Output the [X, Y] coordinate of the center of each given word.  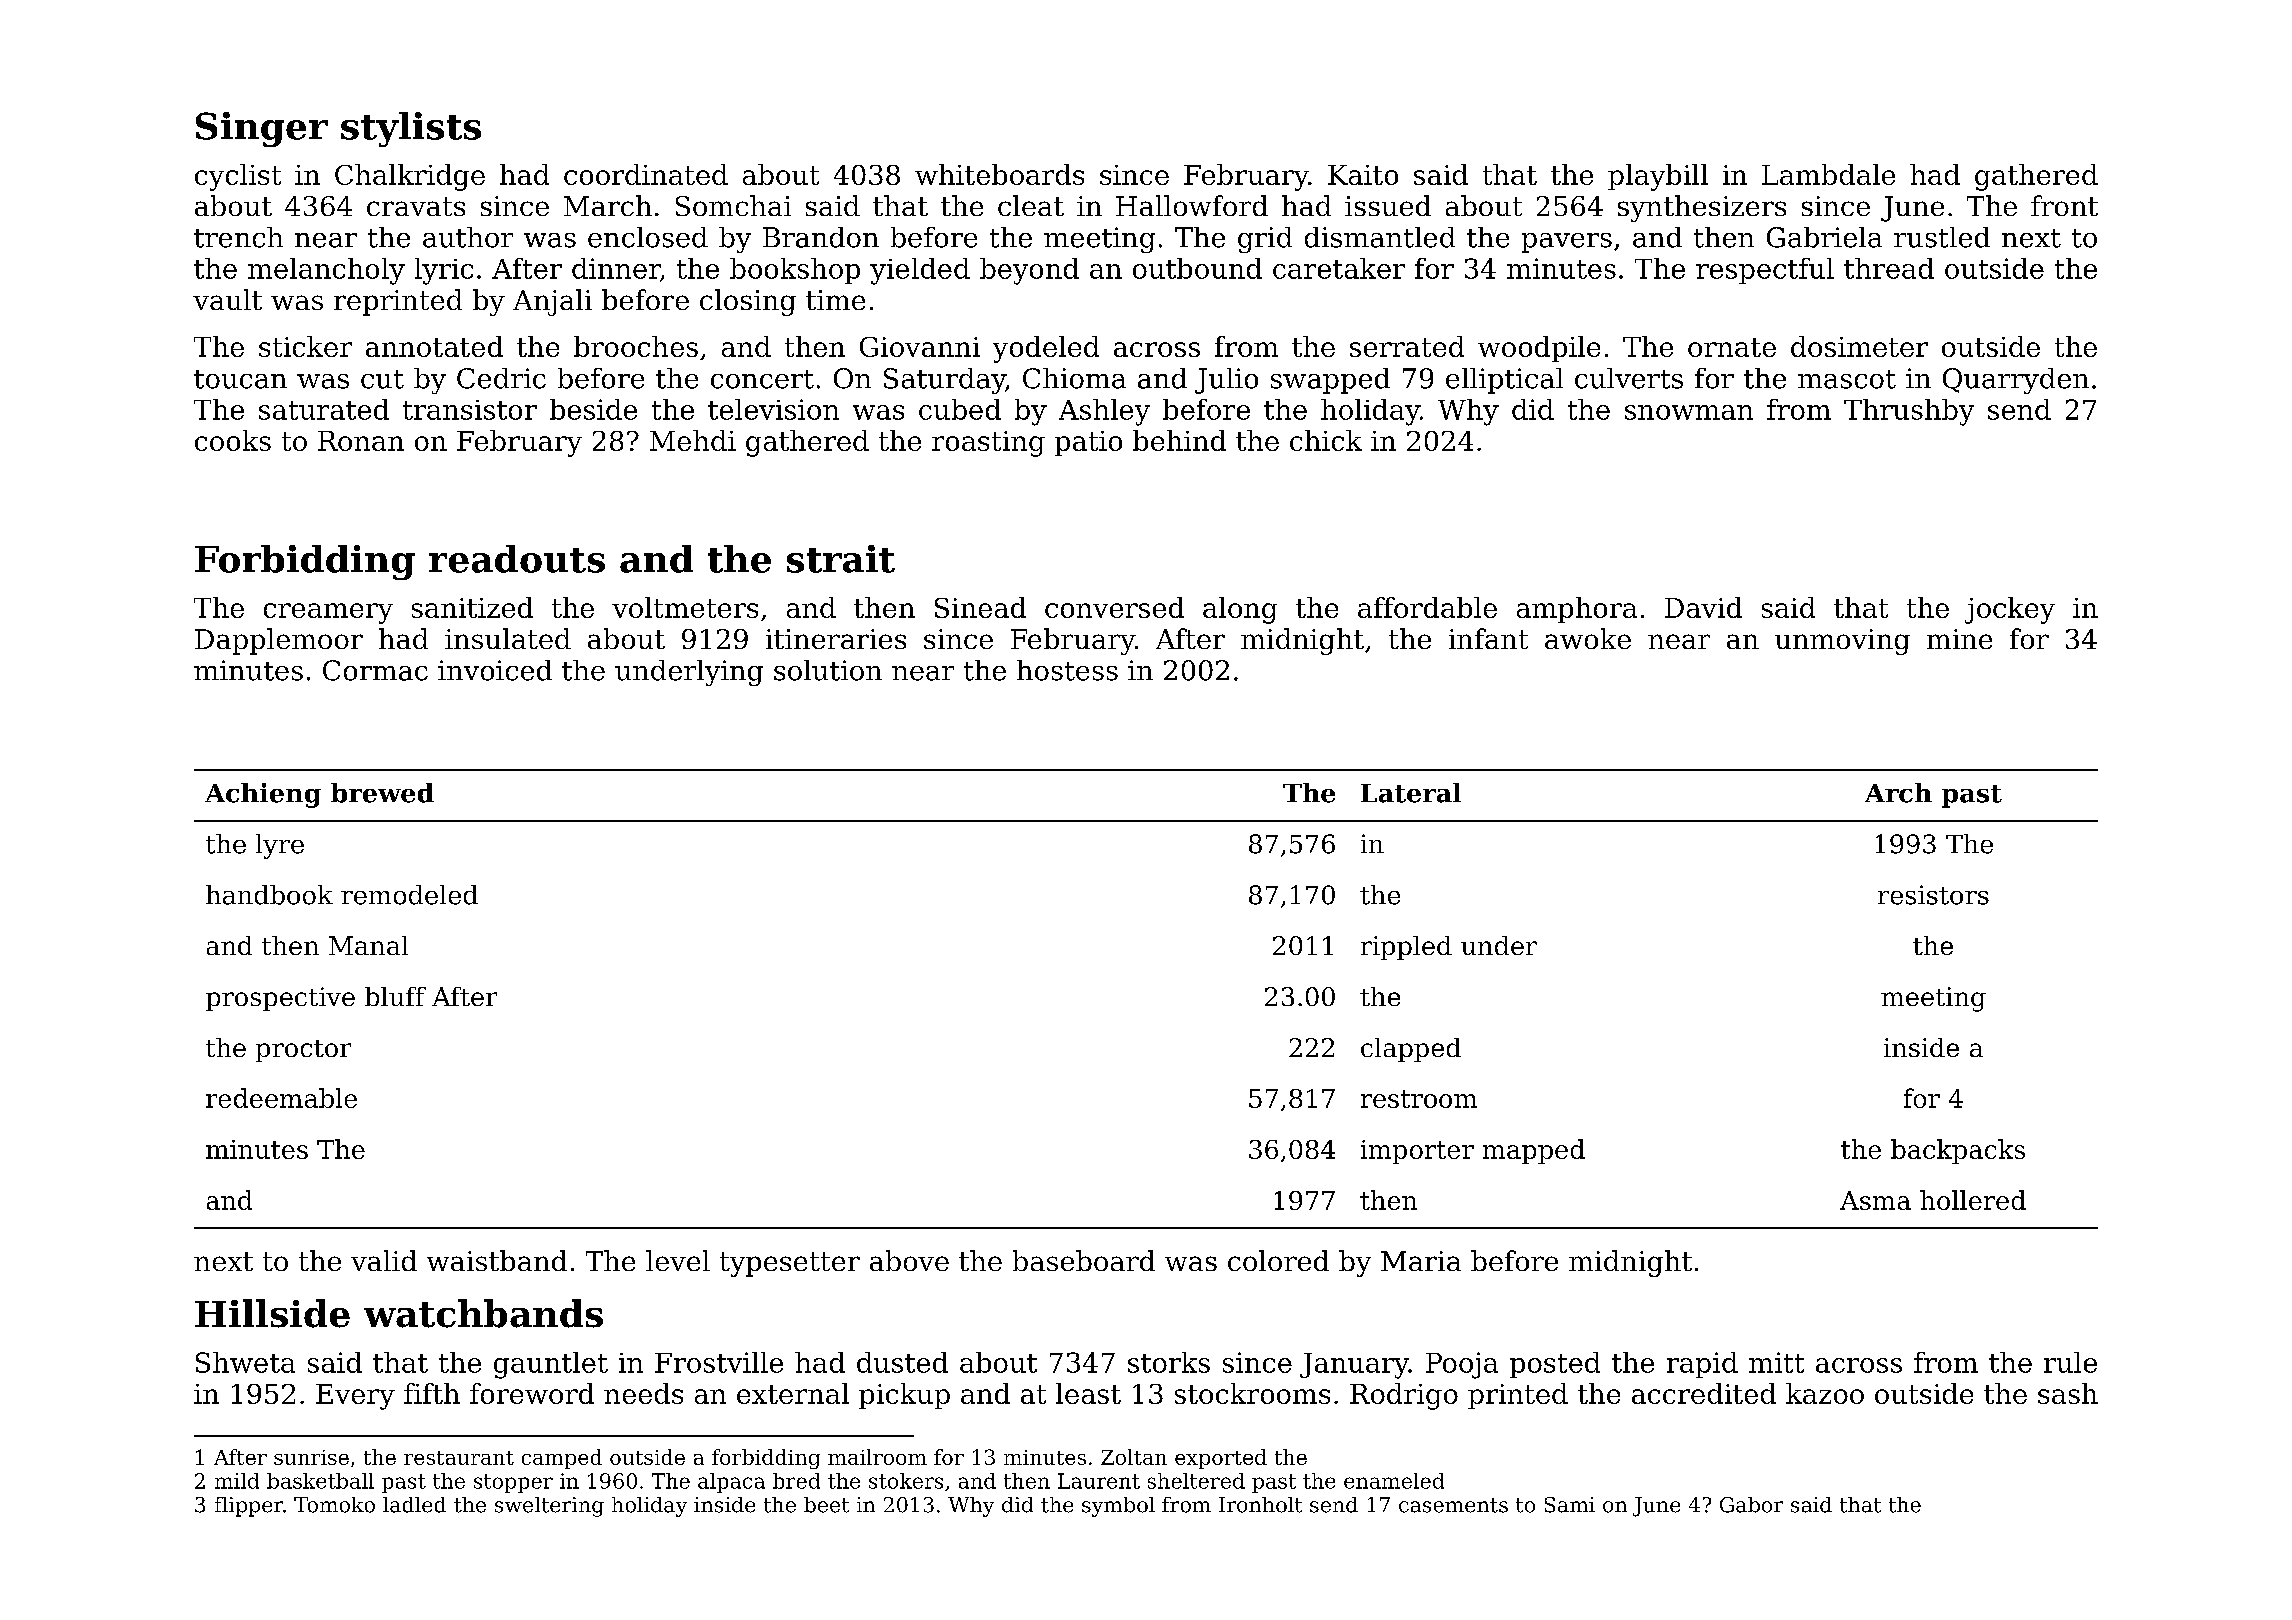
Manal [368, 945]
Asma [1875, 1200]
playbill [1658, 177]
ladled [414, 1505]
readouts [517, 559]
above [909, 1260]
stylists [411, 129]
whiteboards [999, 174]
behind [1179, 440]
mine [1959, 639]
